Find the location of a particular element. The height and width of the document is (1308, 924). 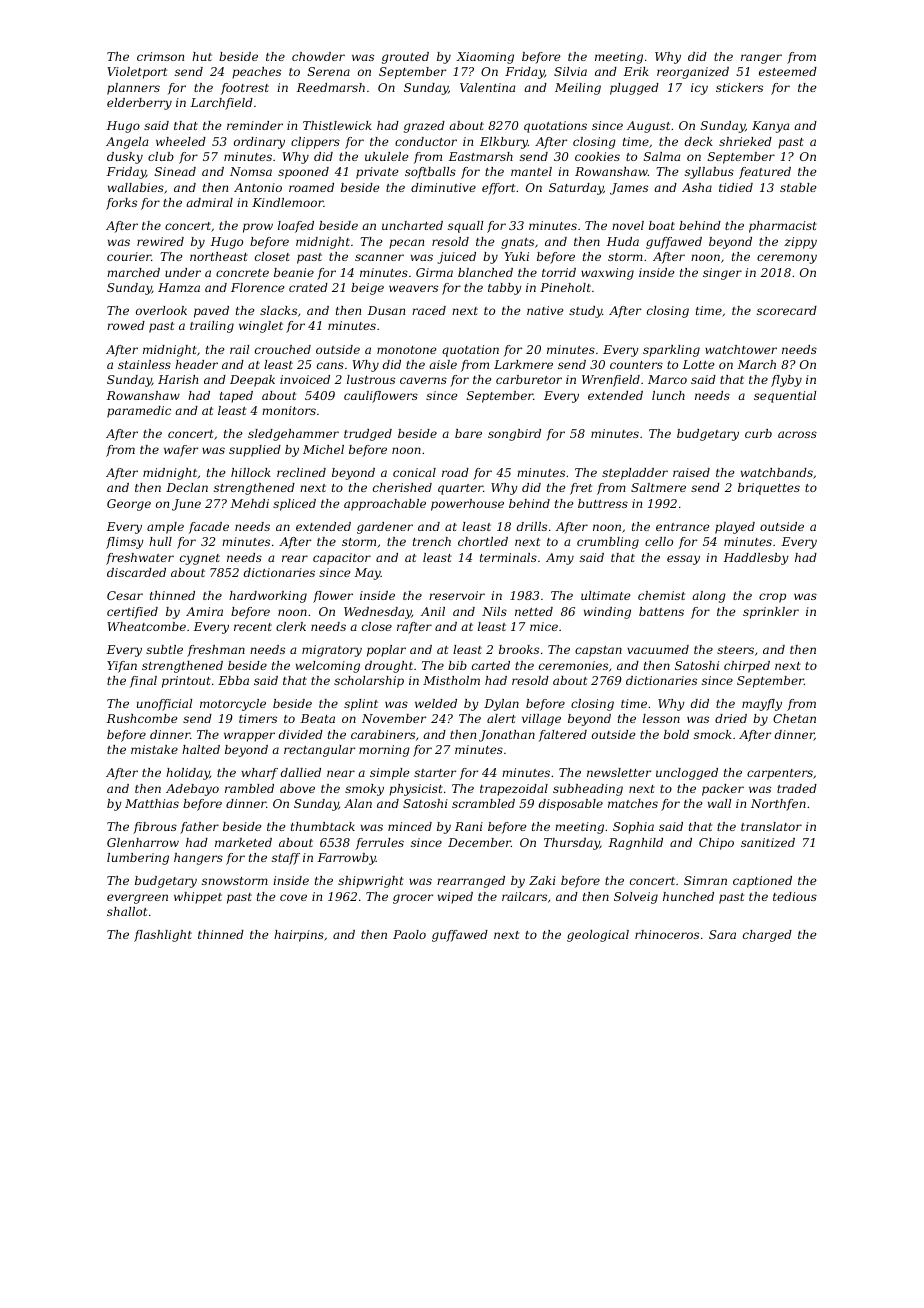

capacitor is located at coordinates (342, 559).
